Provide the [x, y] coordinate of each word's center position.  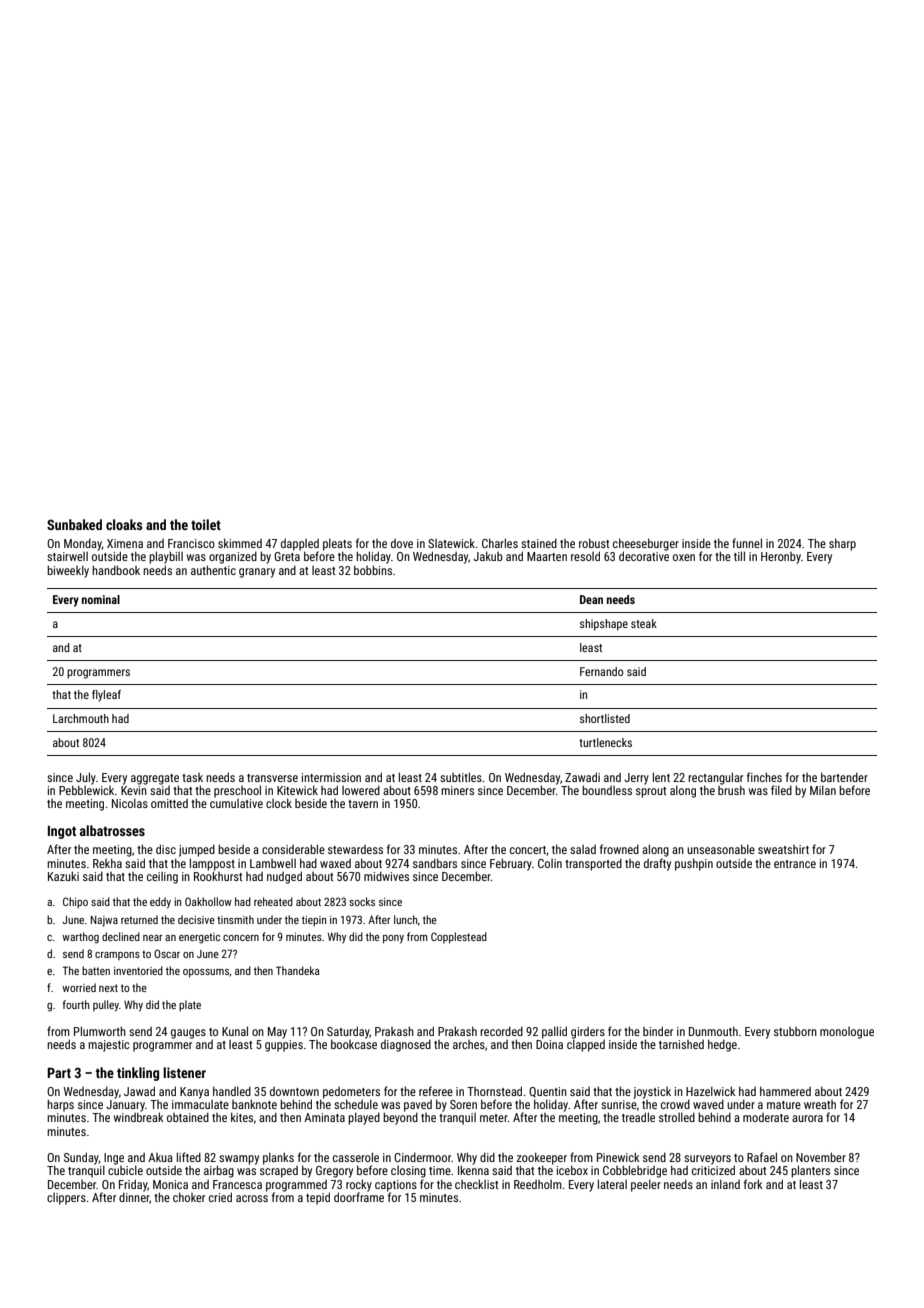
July [86, 778]
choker [189, 1197]
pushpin [694, 864]
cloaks [124, 524]
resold [585, 556]
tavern [363, 804]
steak [644, 623]
